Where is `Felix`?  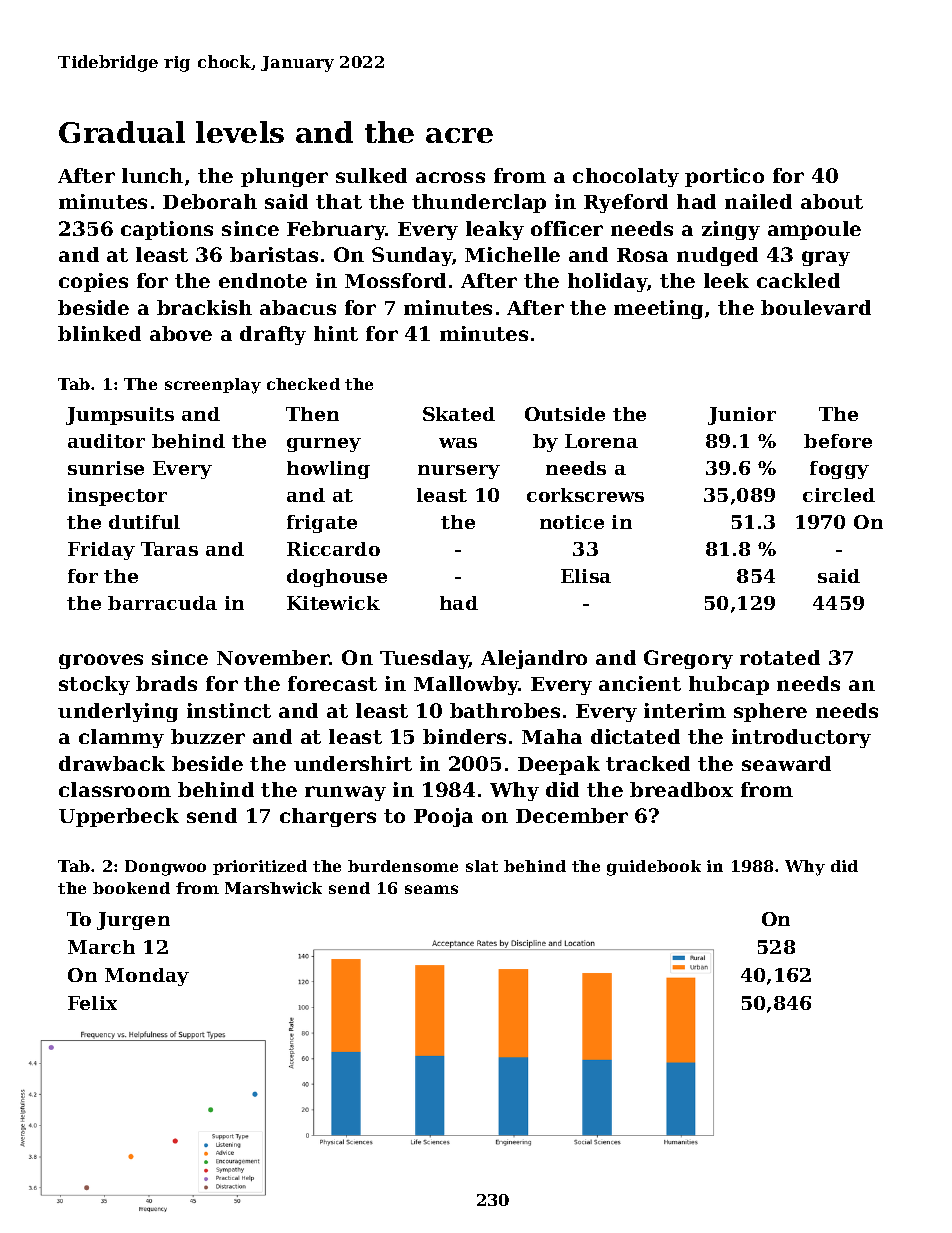 Felix is located at coordinates (92, 1003).
